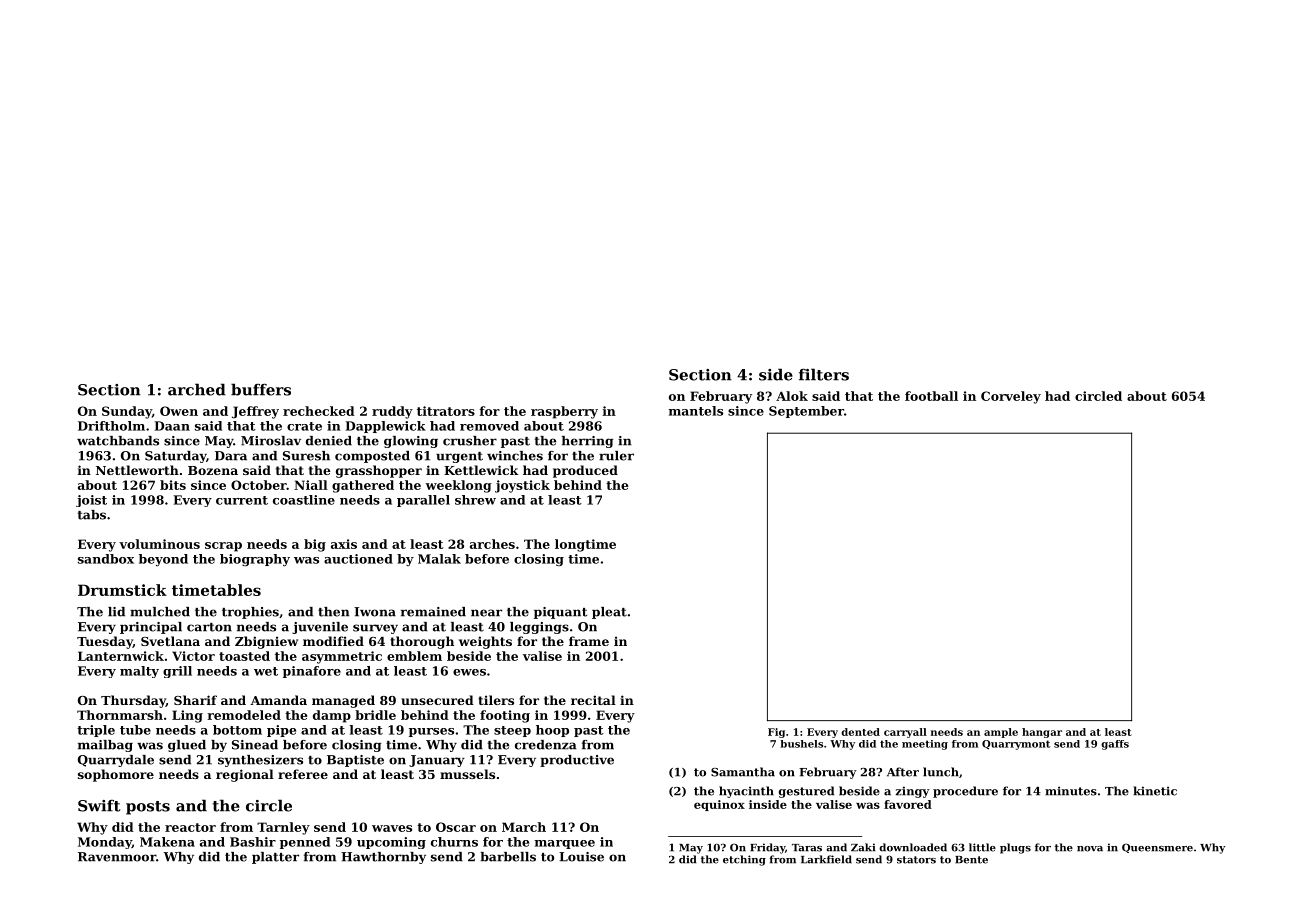 The width and height of the screenshot is (1308, 924). Describe the element at coordinates (139, 672) in the screenshot. I see `malty` at that location.
